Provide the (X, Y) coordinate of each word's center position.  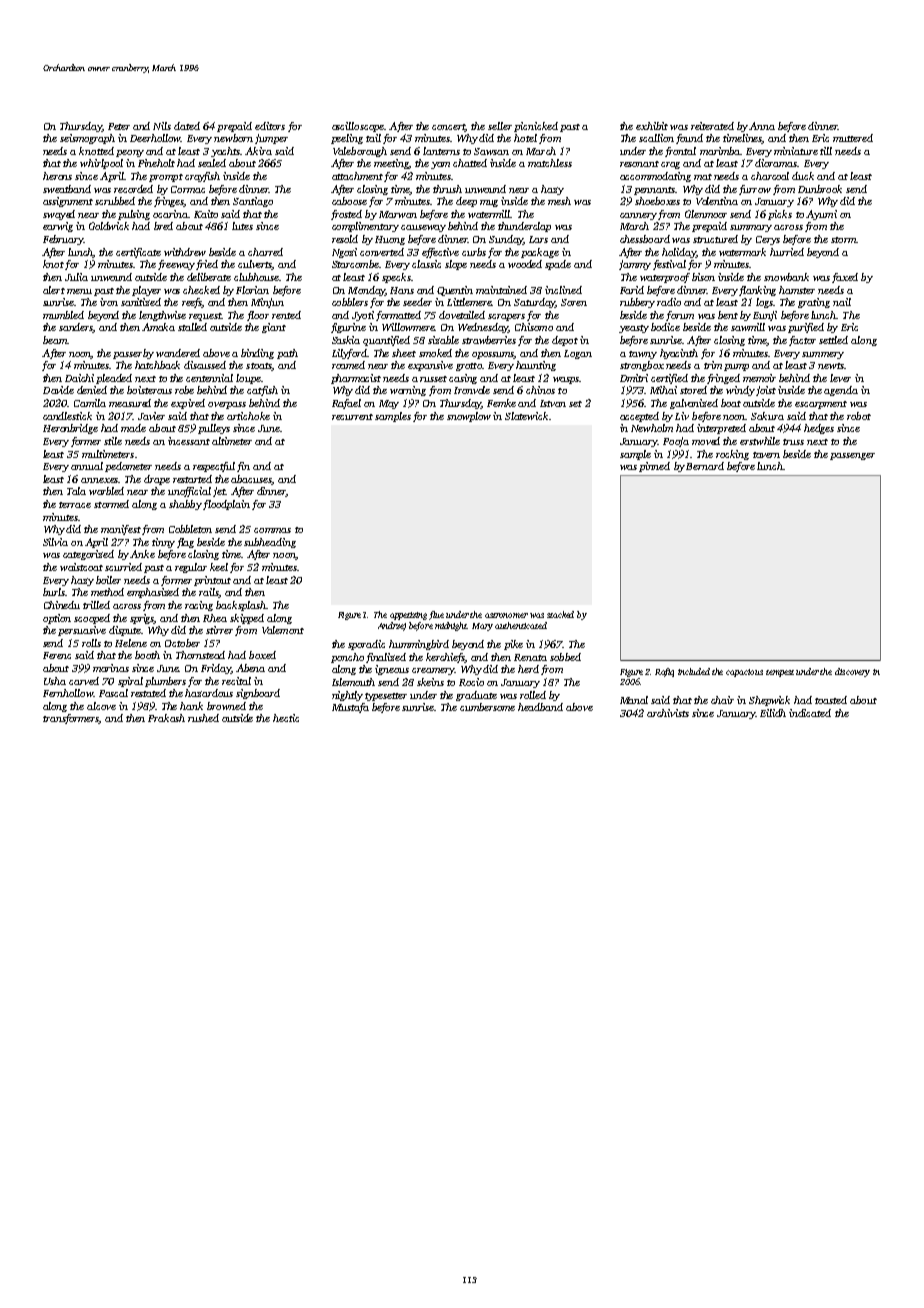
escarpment (821, 405)
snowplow (469, 417)
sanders (76, 328)
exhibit (652, 126)
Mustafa (350, 708)
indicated (810, 713)
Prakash (166, 718)
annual (87, 466)
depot (565, 341)
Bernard (705, 466)
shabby (185, 505)
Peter (119, 126)
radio (669, 302)
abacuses (251, 480)
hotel (525, 138)
